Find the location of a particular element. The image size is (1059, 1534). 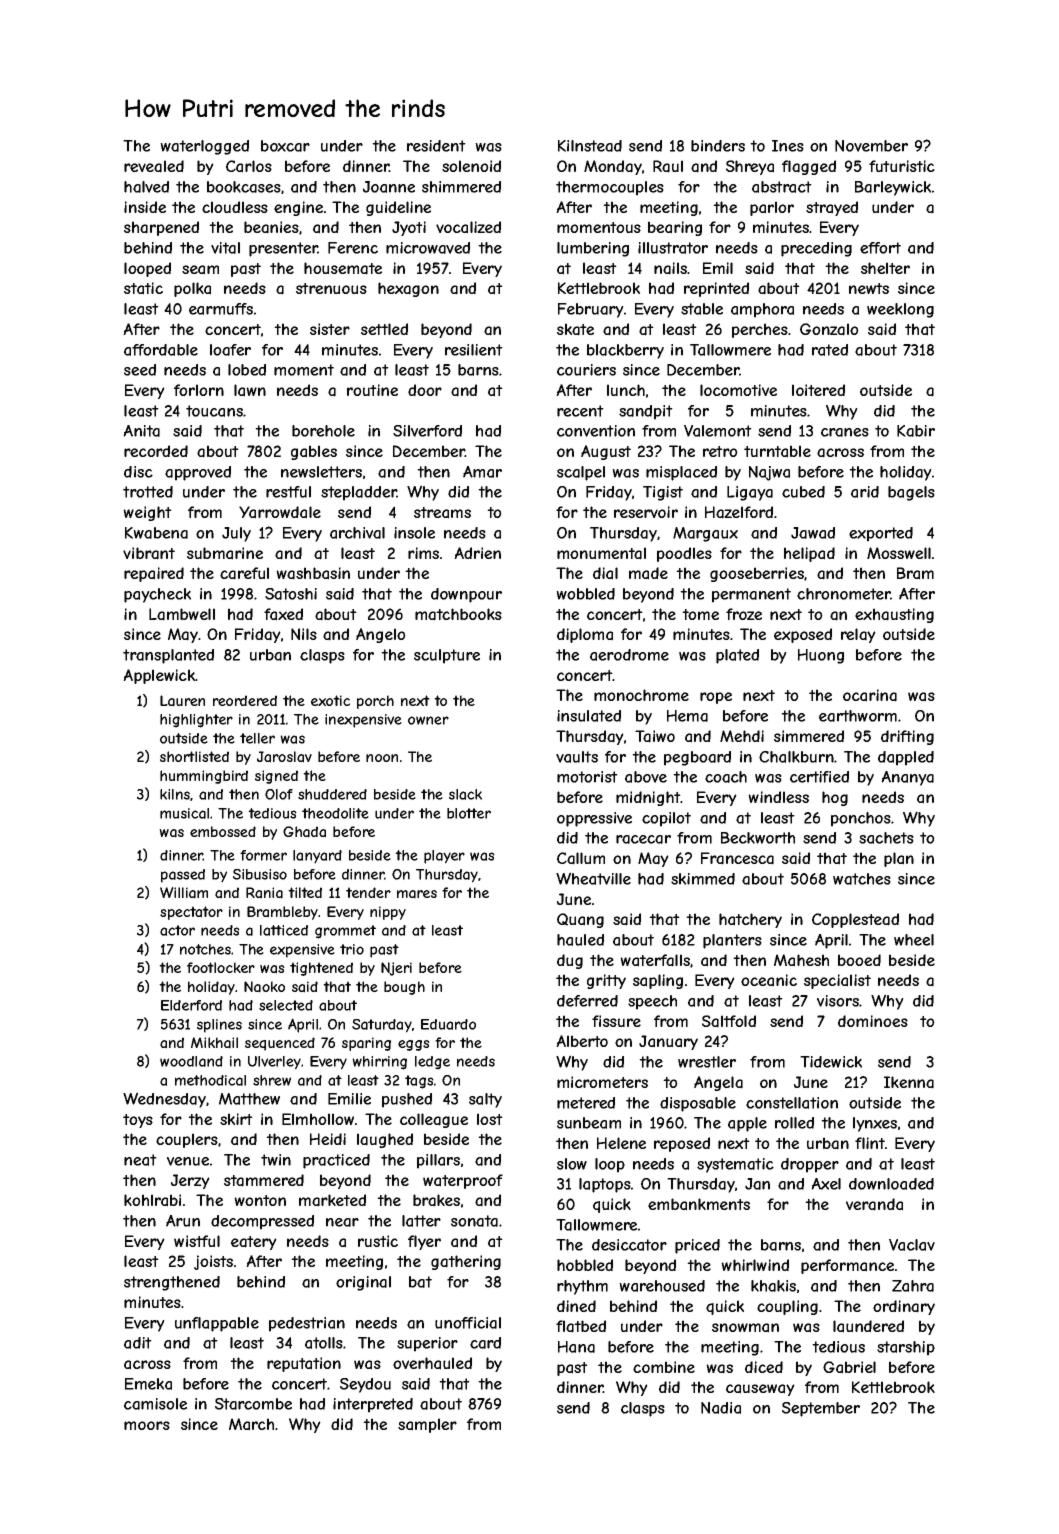

binders is located at coordinates (718, 146).
